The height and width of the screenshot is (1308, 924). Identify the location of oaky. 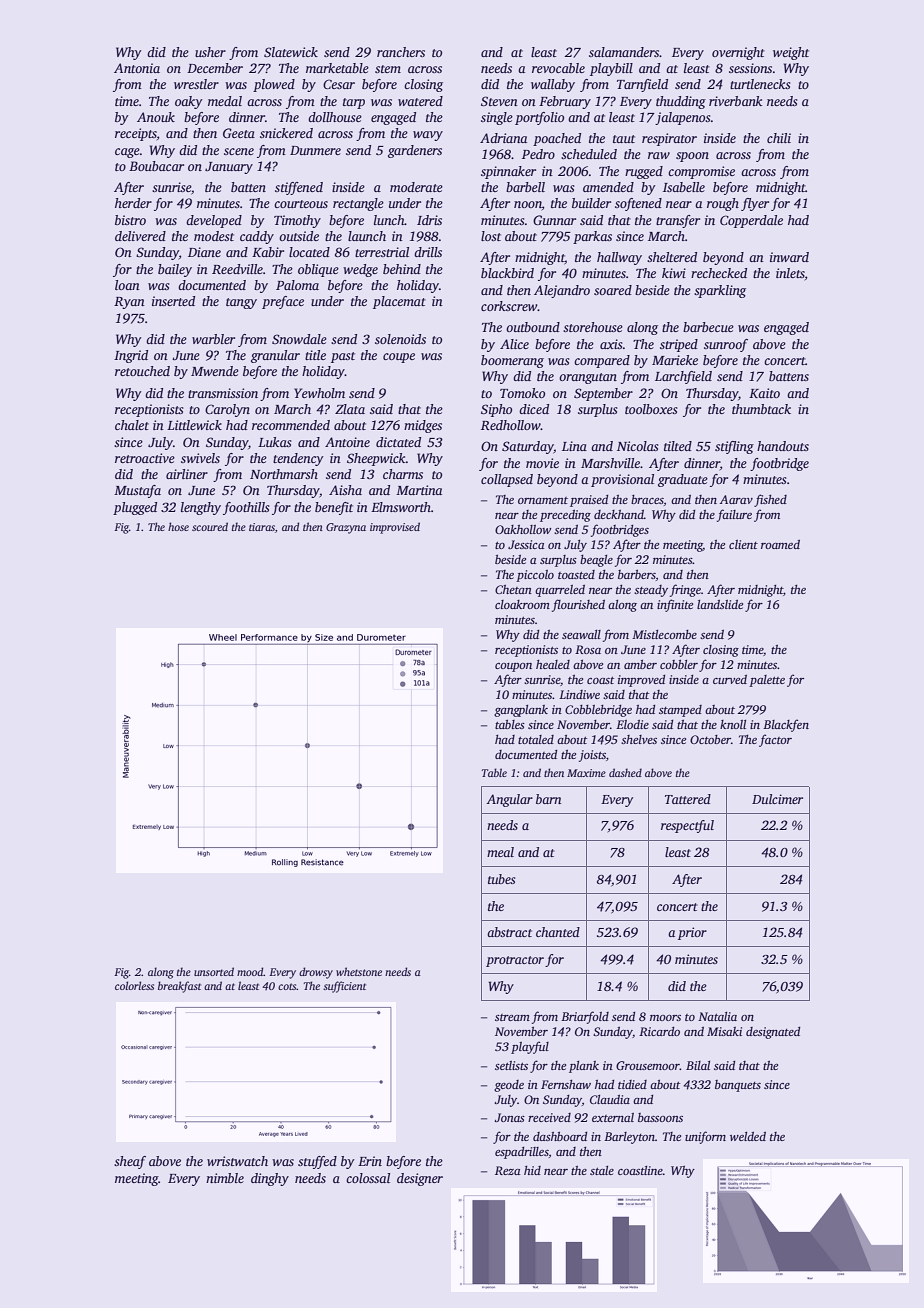
(189, 102).
